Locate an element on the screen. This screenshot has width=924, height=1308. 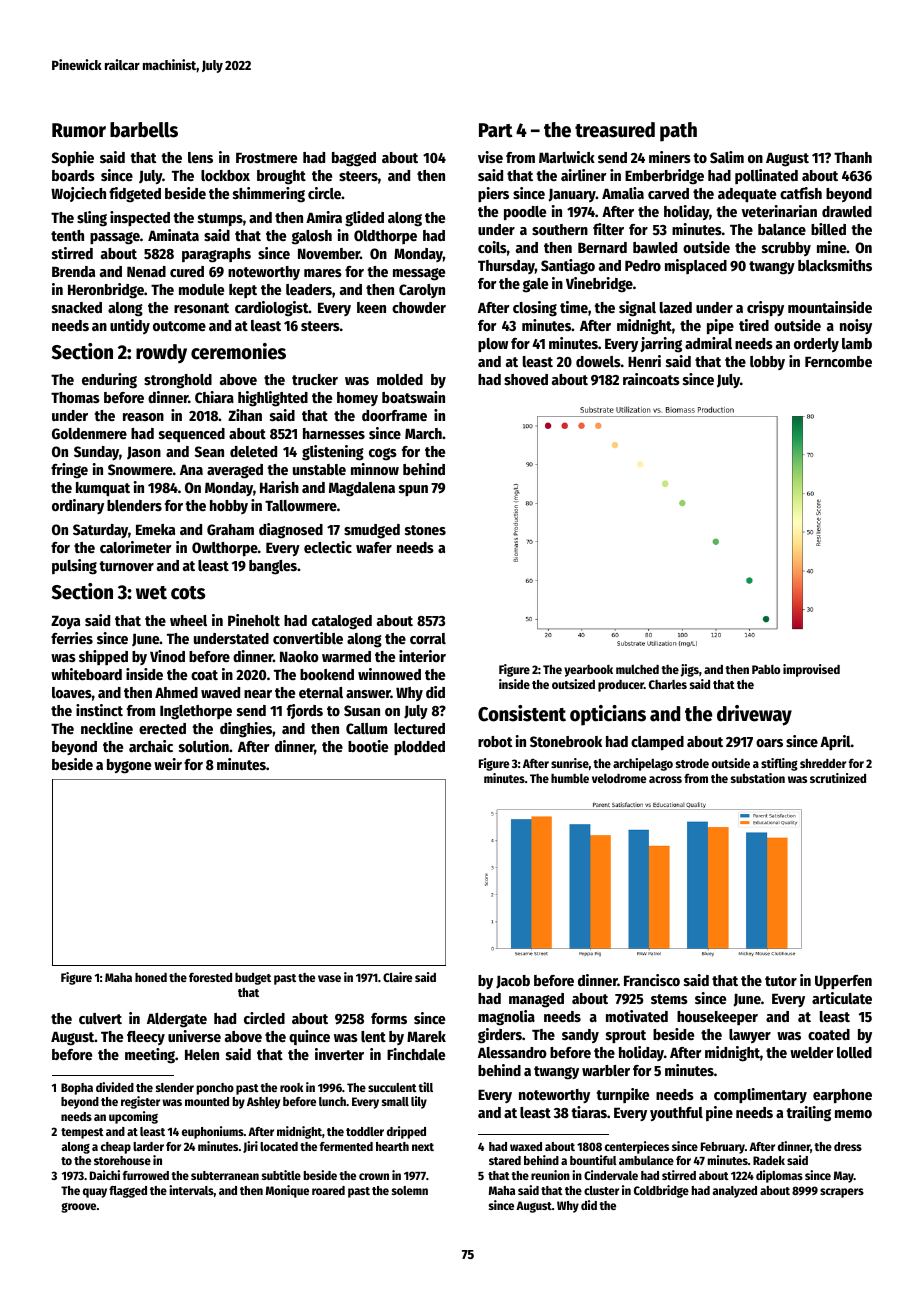
honed is located at coordinates (151, 977).
